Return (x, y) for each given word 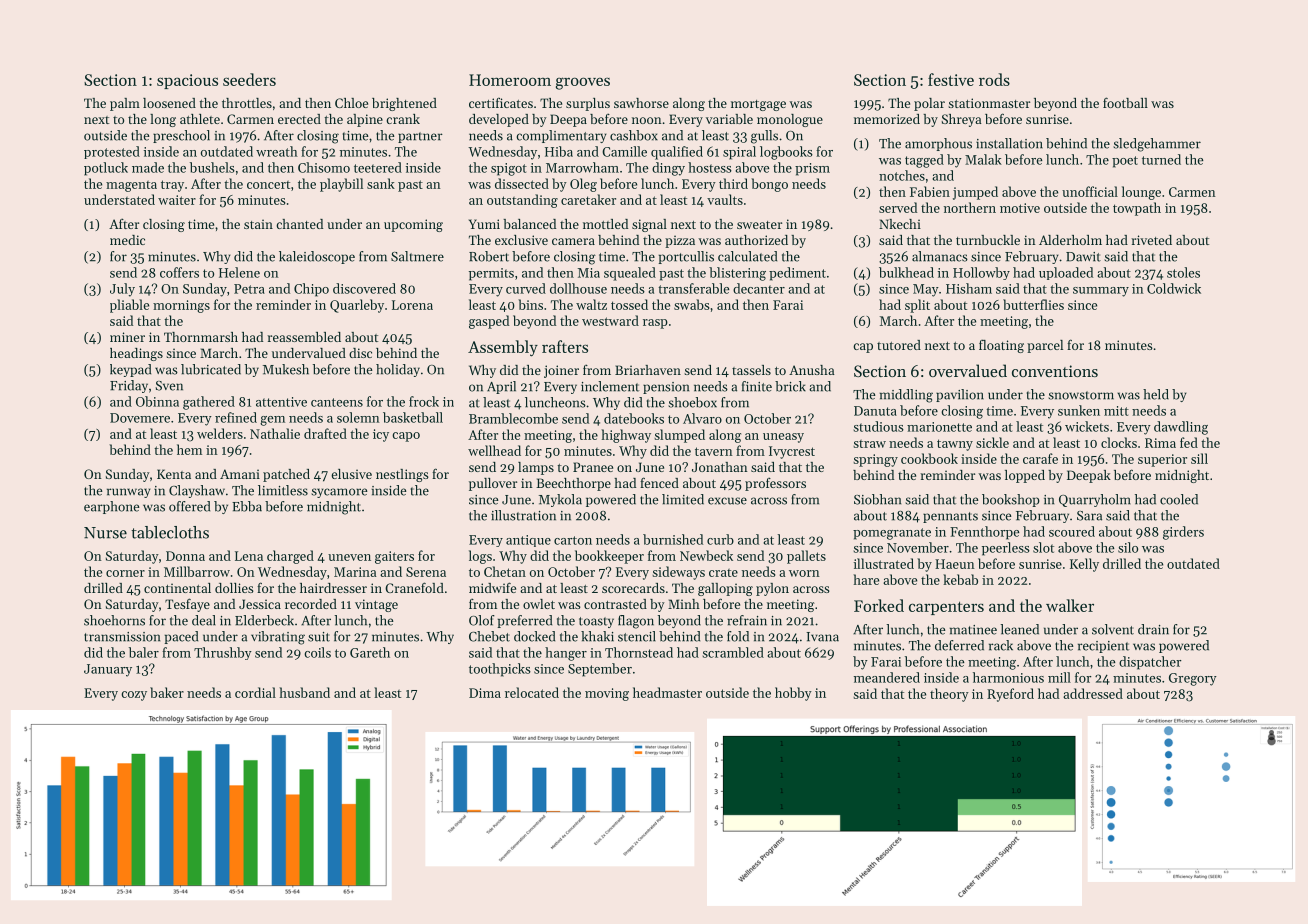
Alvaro (702, 418)
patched (286, 475)
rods (994, 79)
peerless (1006, 549)
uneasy (783, 438)
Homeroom (510, 80)
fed (1189, 442)
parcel (1045, 346)
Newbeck (706, 555)
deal (204, 620)
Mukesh (286, 369)
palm (125, 104)
